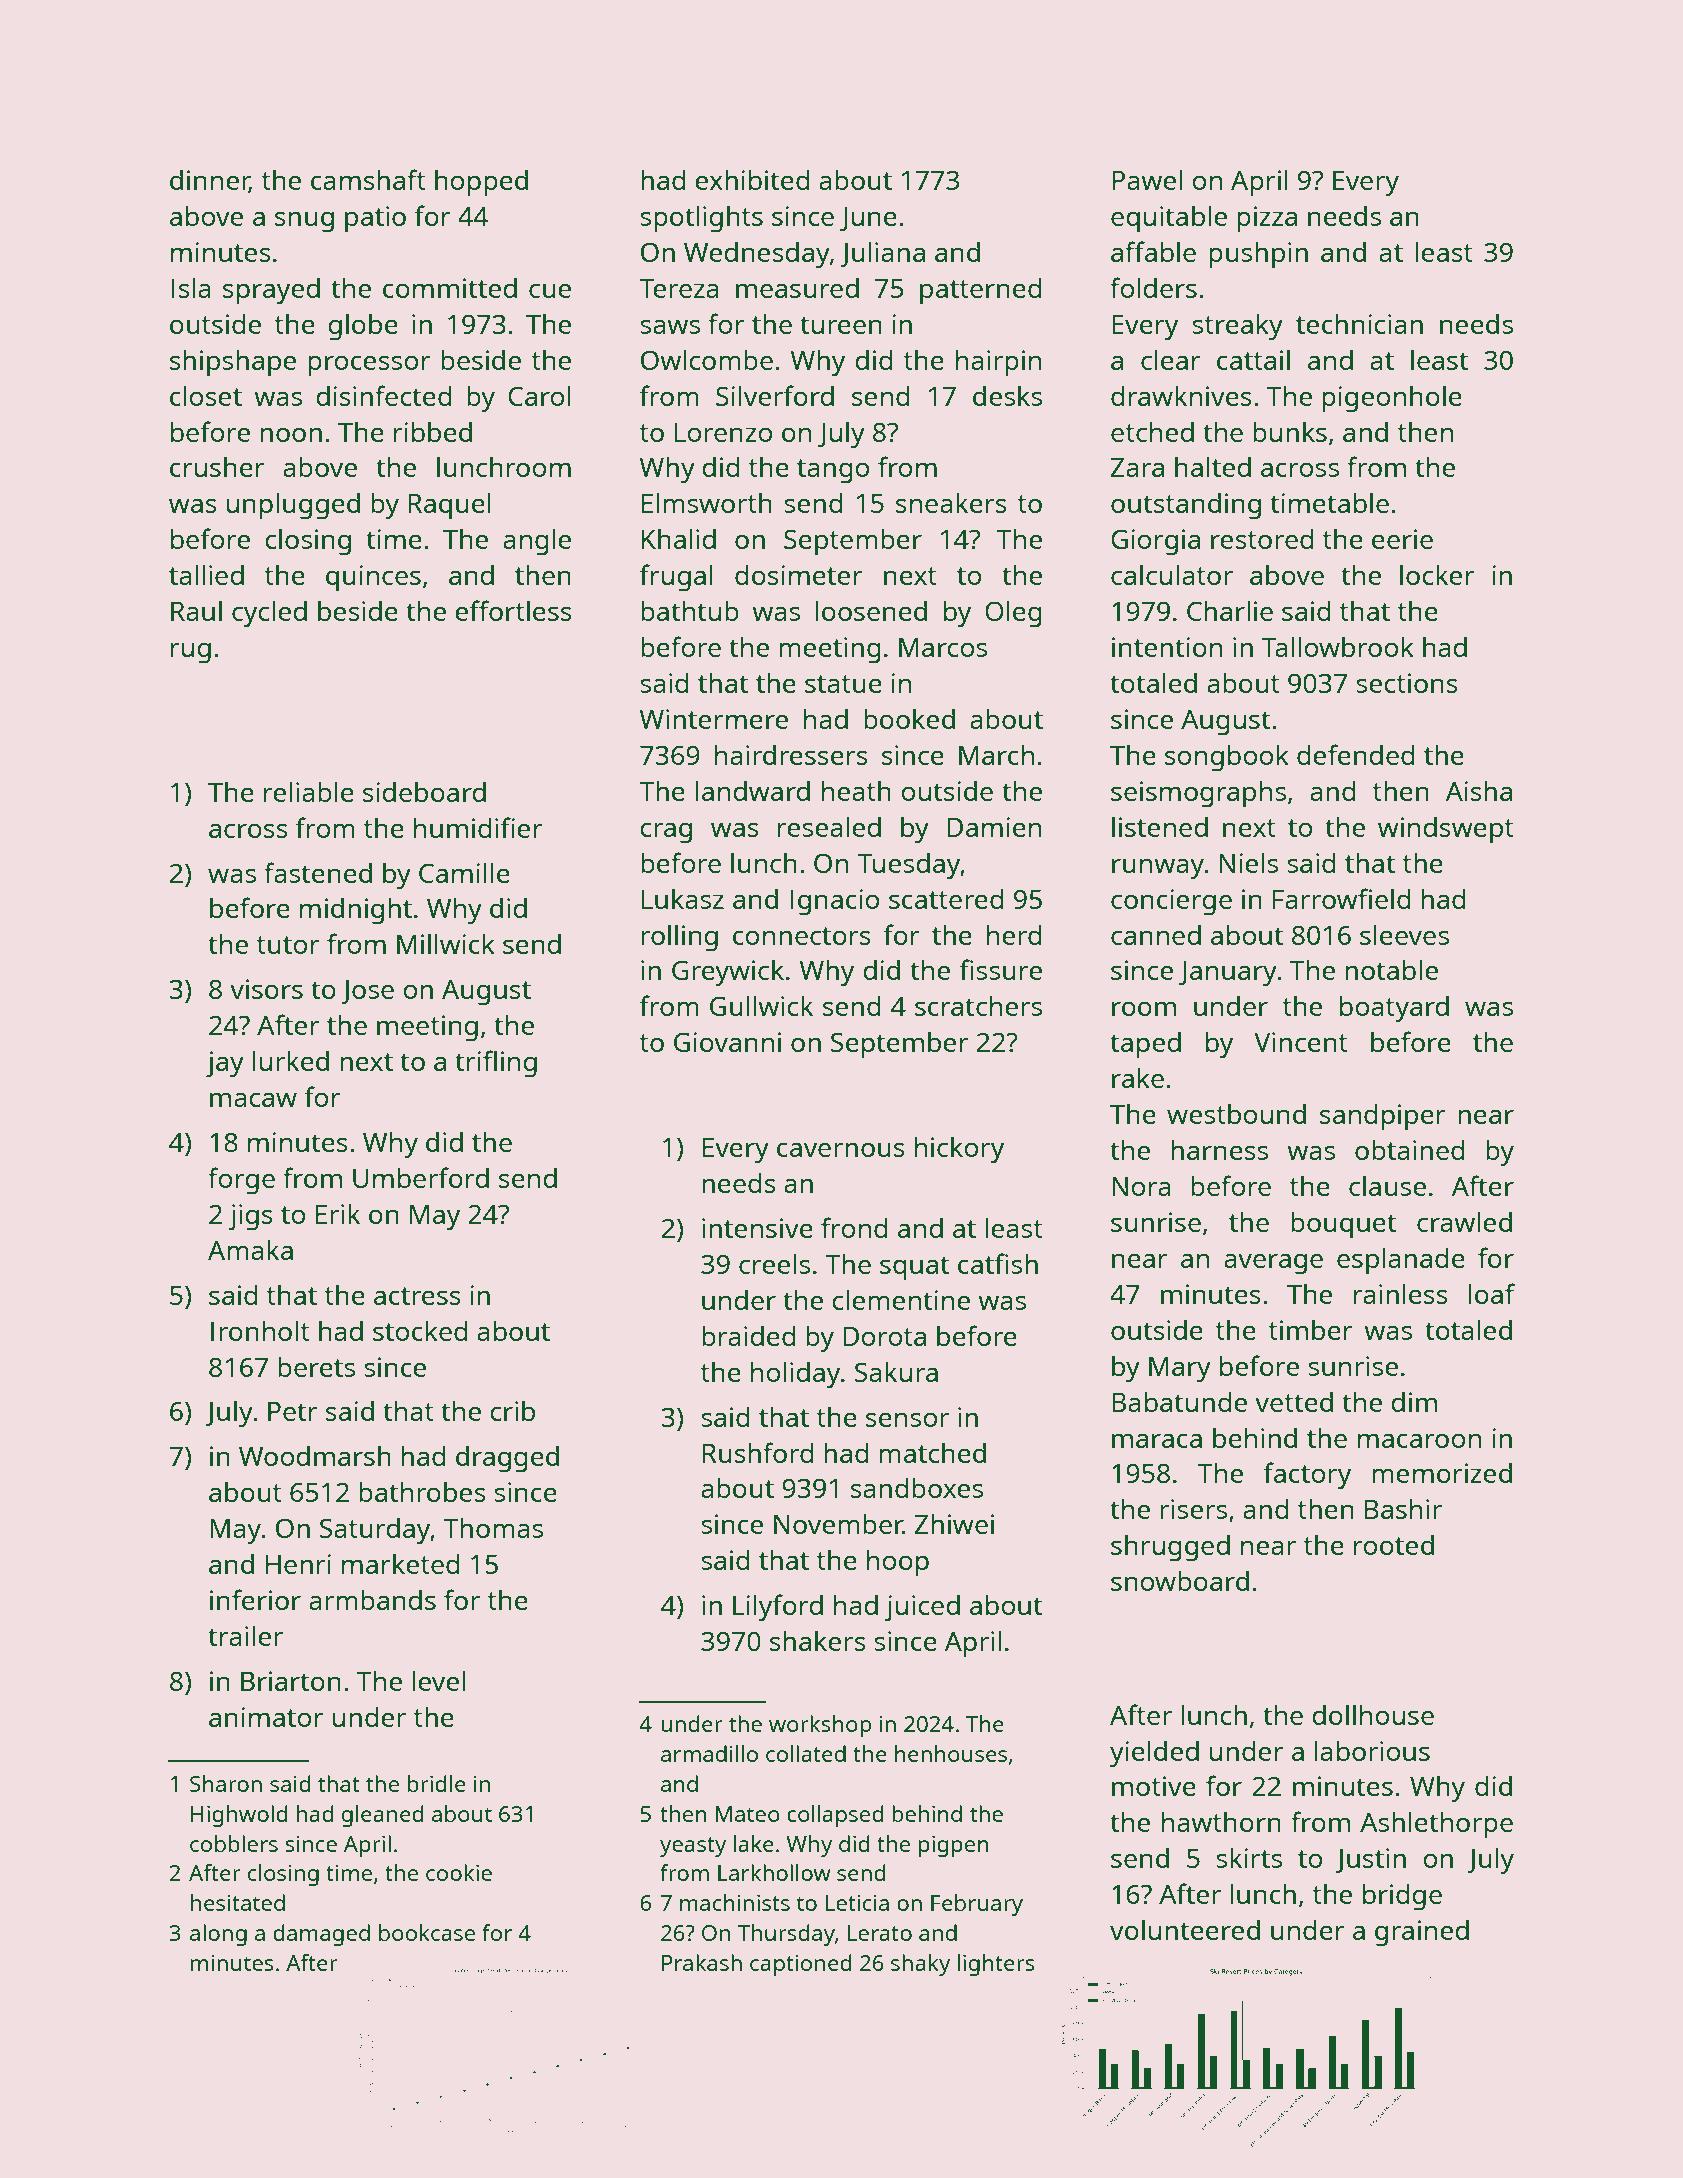 The image size is (1683, 2178). What do you see at coordinates (478, 827) in the screenshot?
I see `humidifier` at bounding box center [478, 827].
